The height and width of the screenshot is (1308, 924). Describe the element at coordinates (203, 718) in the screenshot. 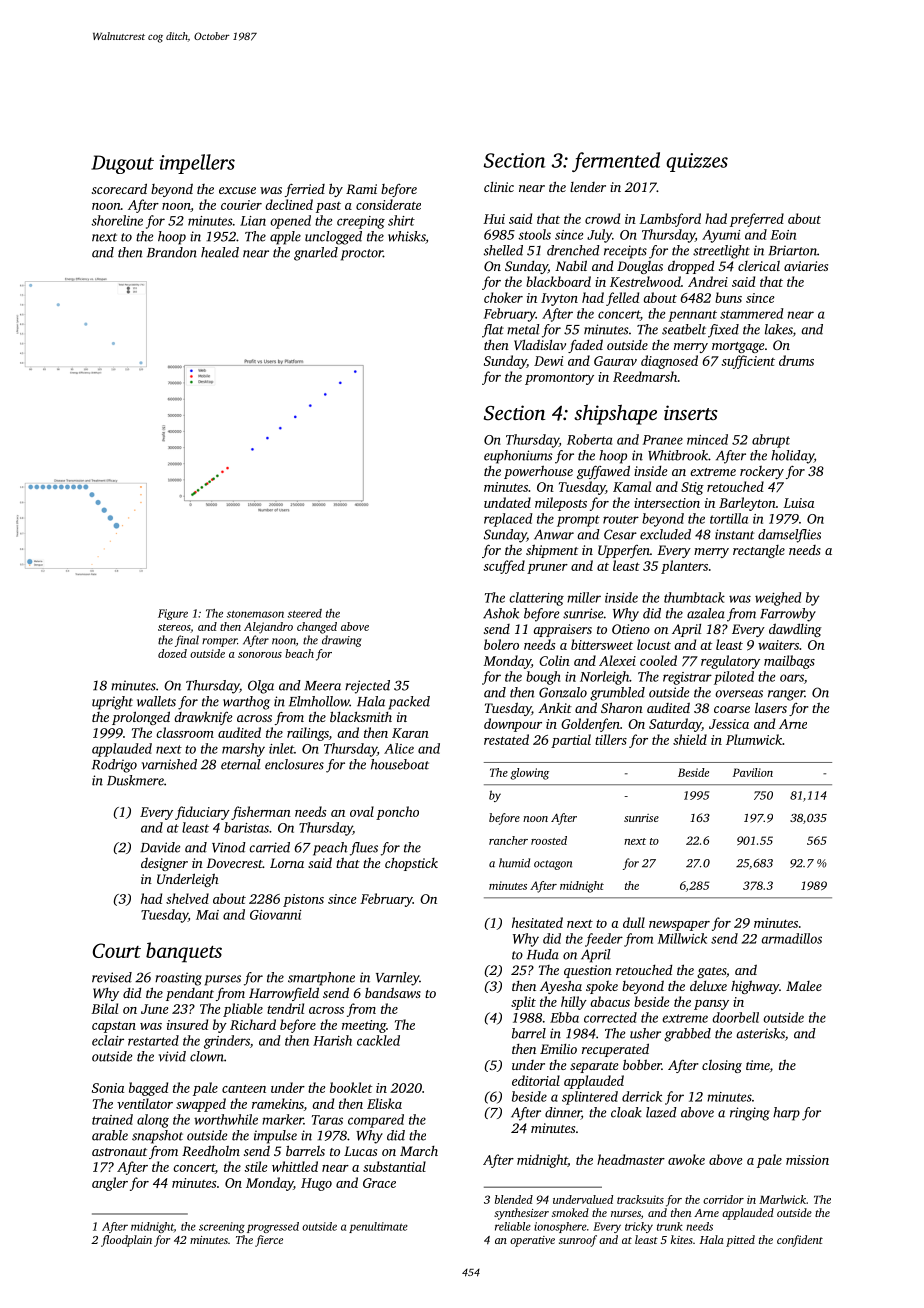

I see `drawknife` at that location.
